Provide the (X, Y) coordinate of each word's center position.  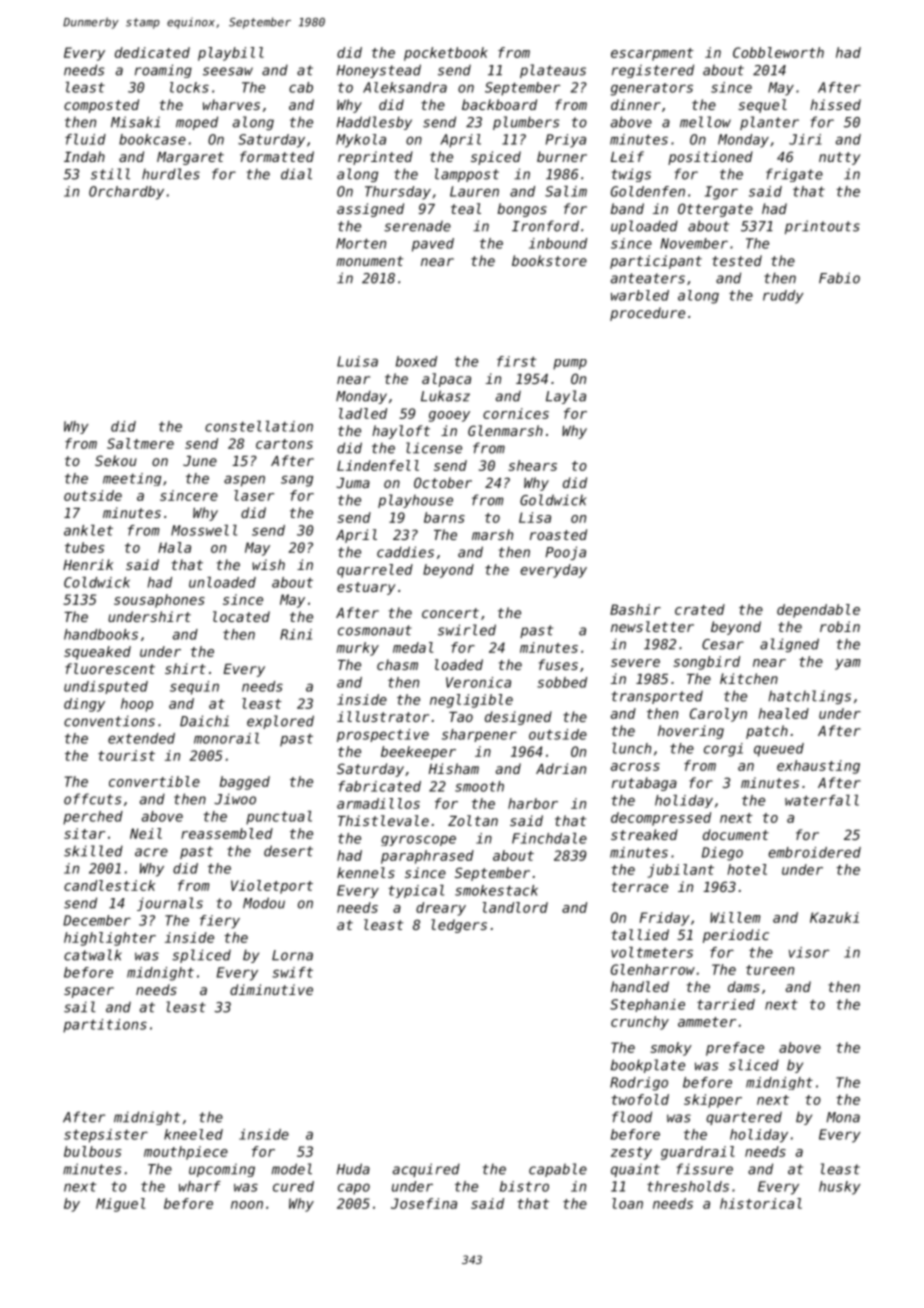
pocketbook (446, 54)
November (694, 243)
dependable (818, 611)
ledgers (459, 926)
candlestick (109, 885)
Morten (361, 243)
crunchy (640, 1023)
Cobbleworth (778, 52)
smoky (671, 1049)
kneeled (193, 1134)
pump (570, 364)
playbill (231, 54)
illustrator (383, 716)
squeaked (97, 653)
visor (809, 952)
